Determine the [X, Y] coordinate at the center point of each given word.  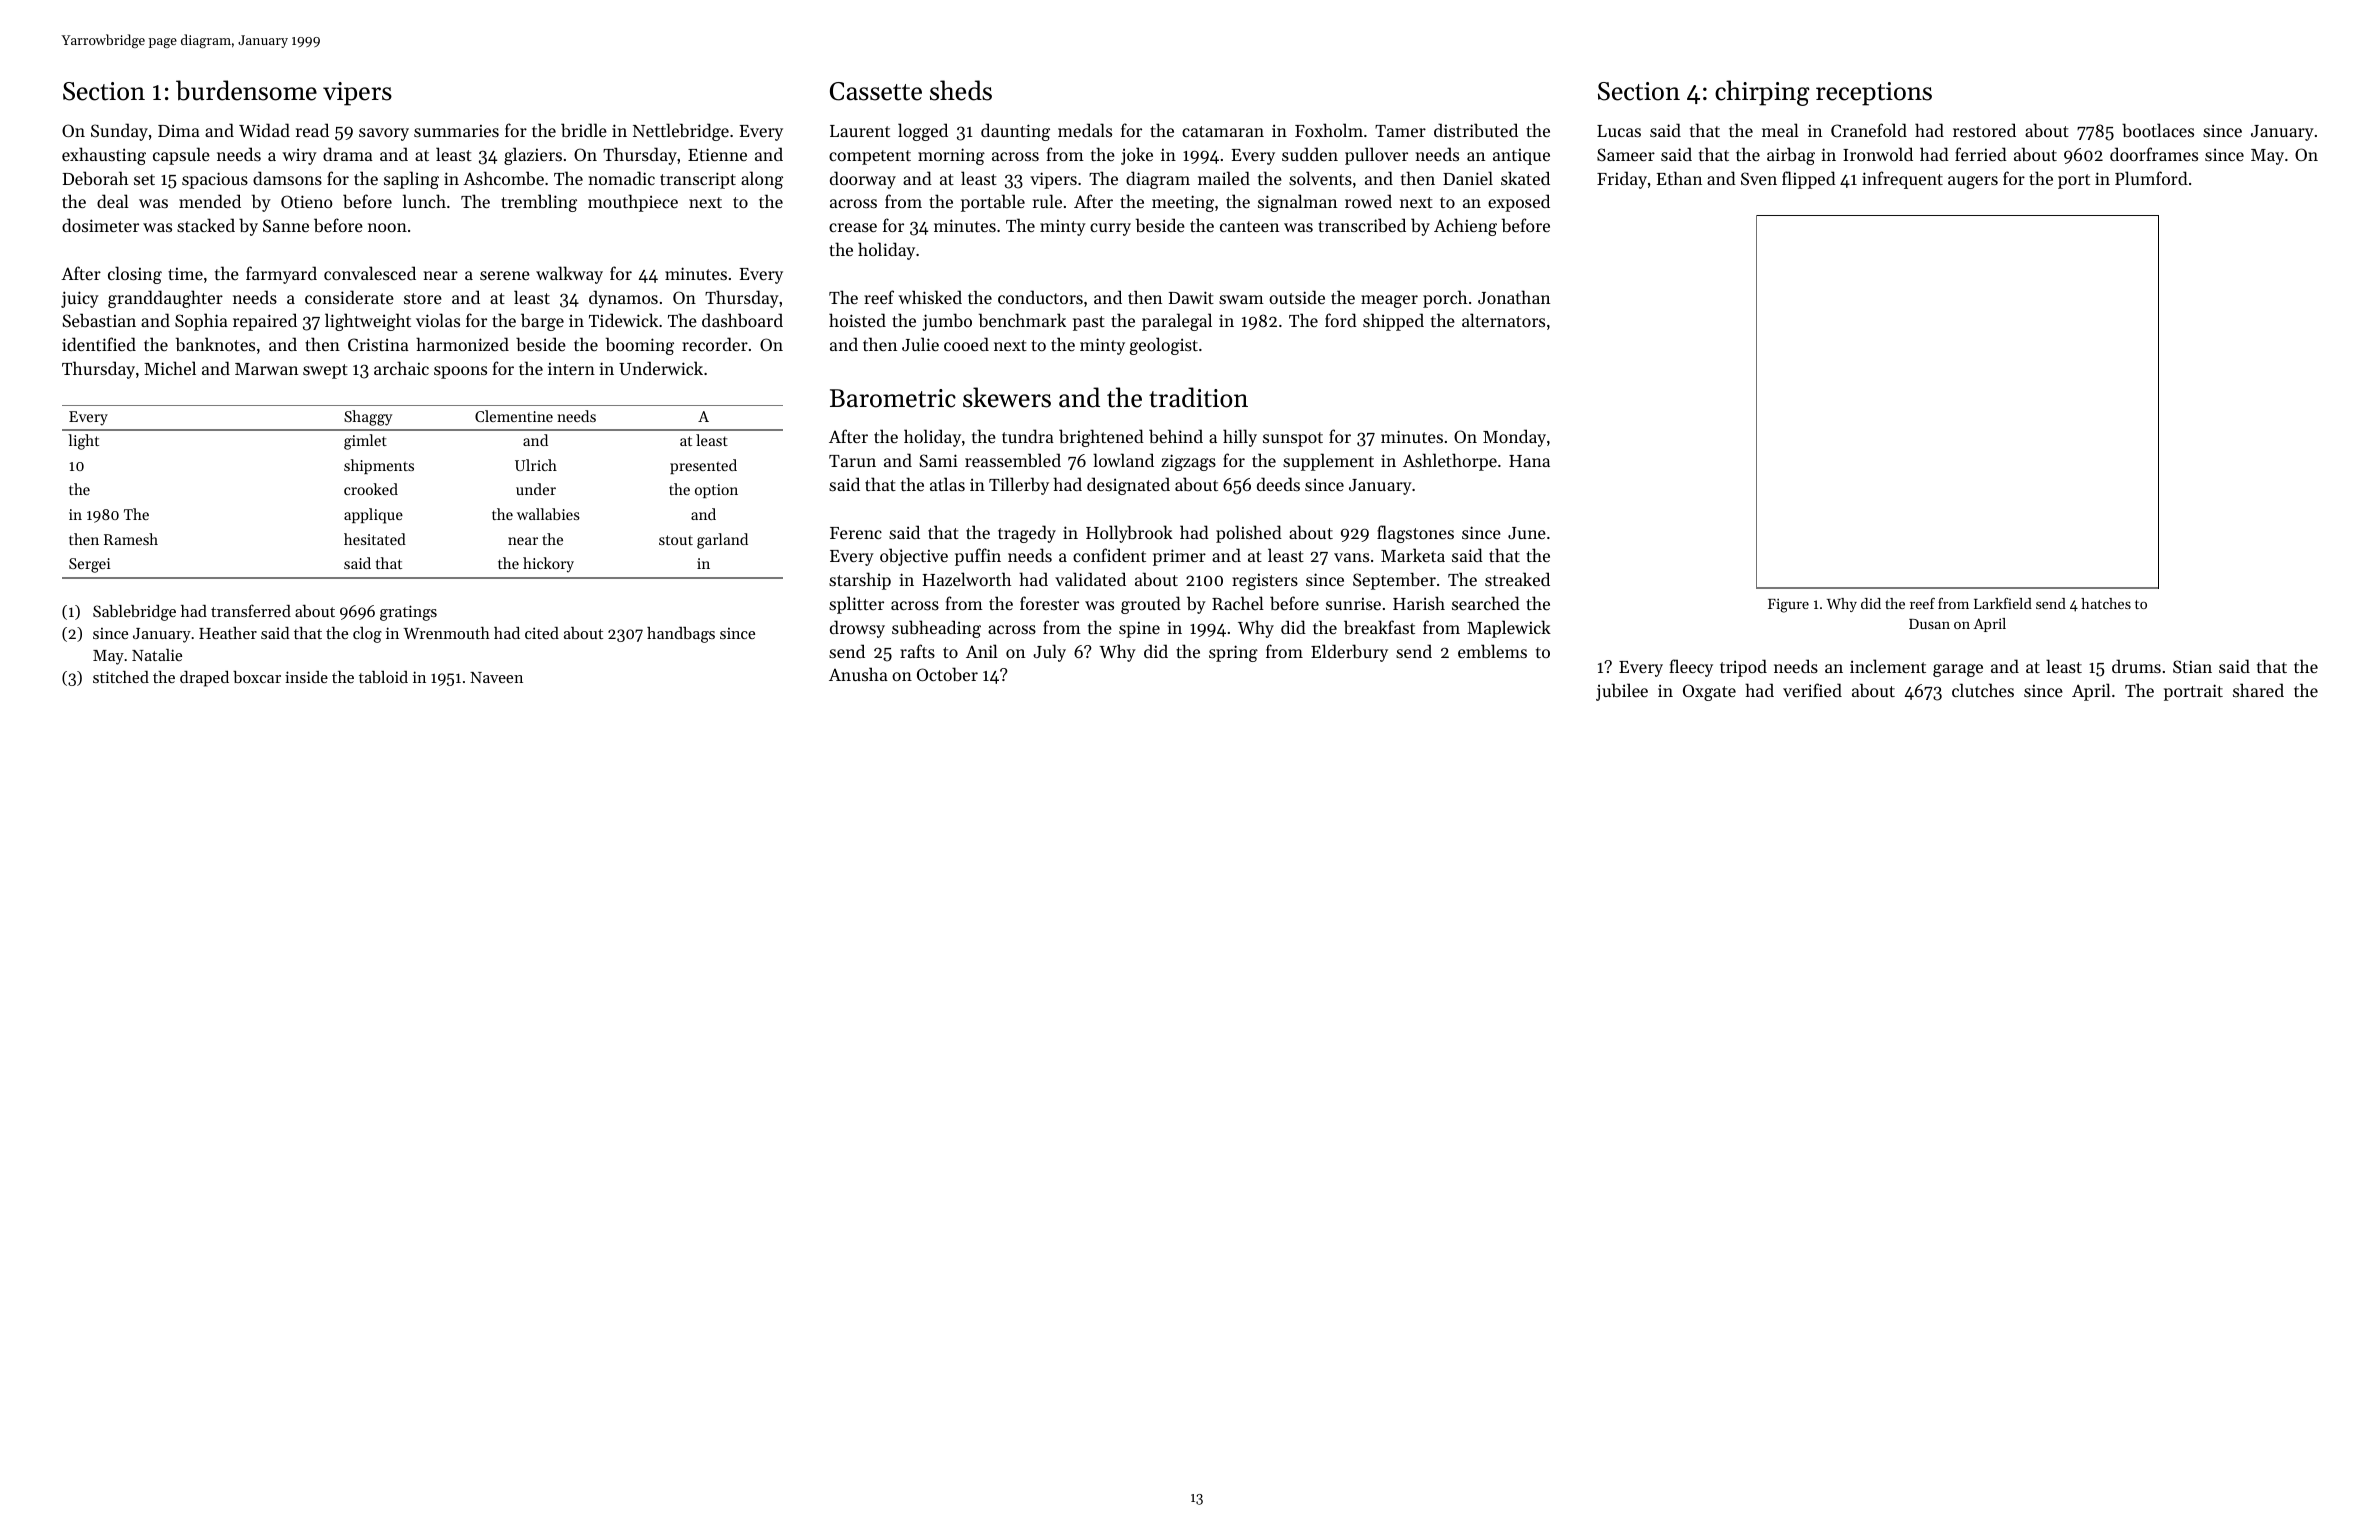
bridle [584, 130]
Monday [1514, 438]
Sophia [201, 322]
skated [1525, 178]
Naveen [496, 677]
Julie [920, 344]
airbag [1791, 156]
